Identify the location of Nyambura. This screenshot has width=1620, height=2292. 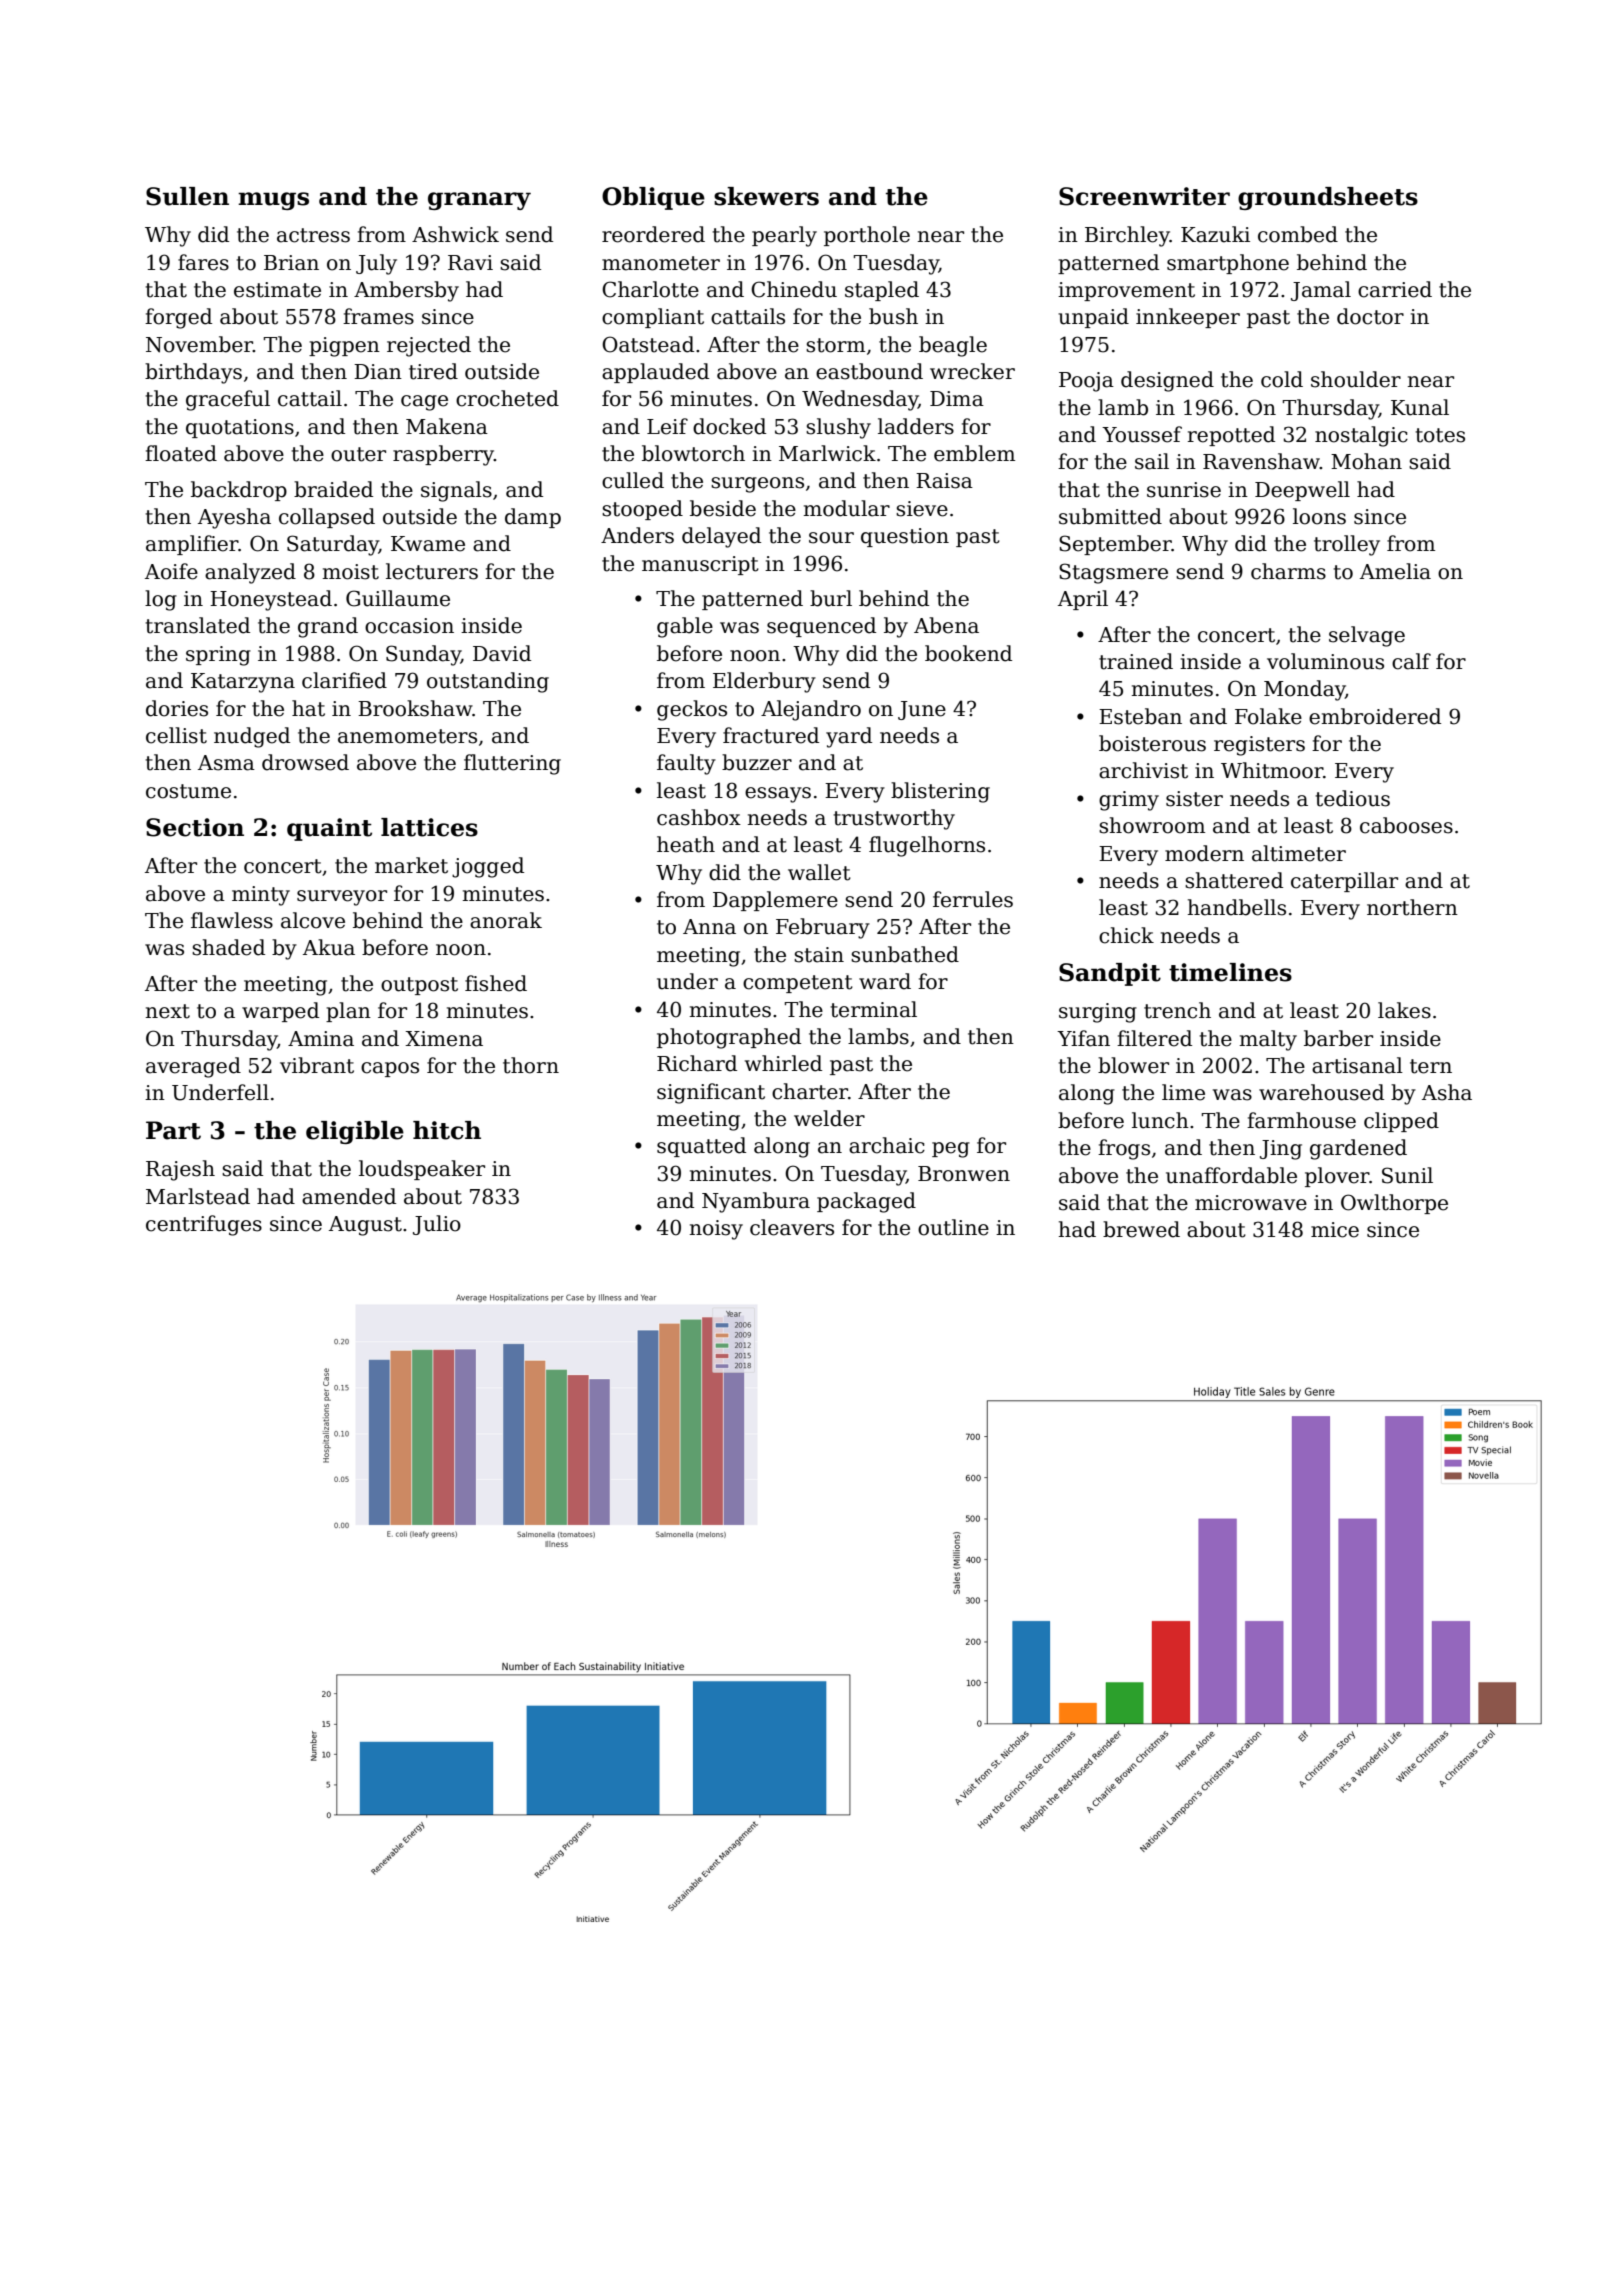
(756, 1202).
